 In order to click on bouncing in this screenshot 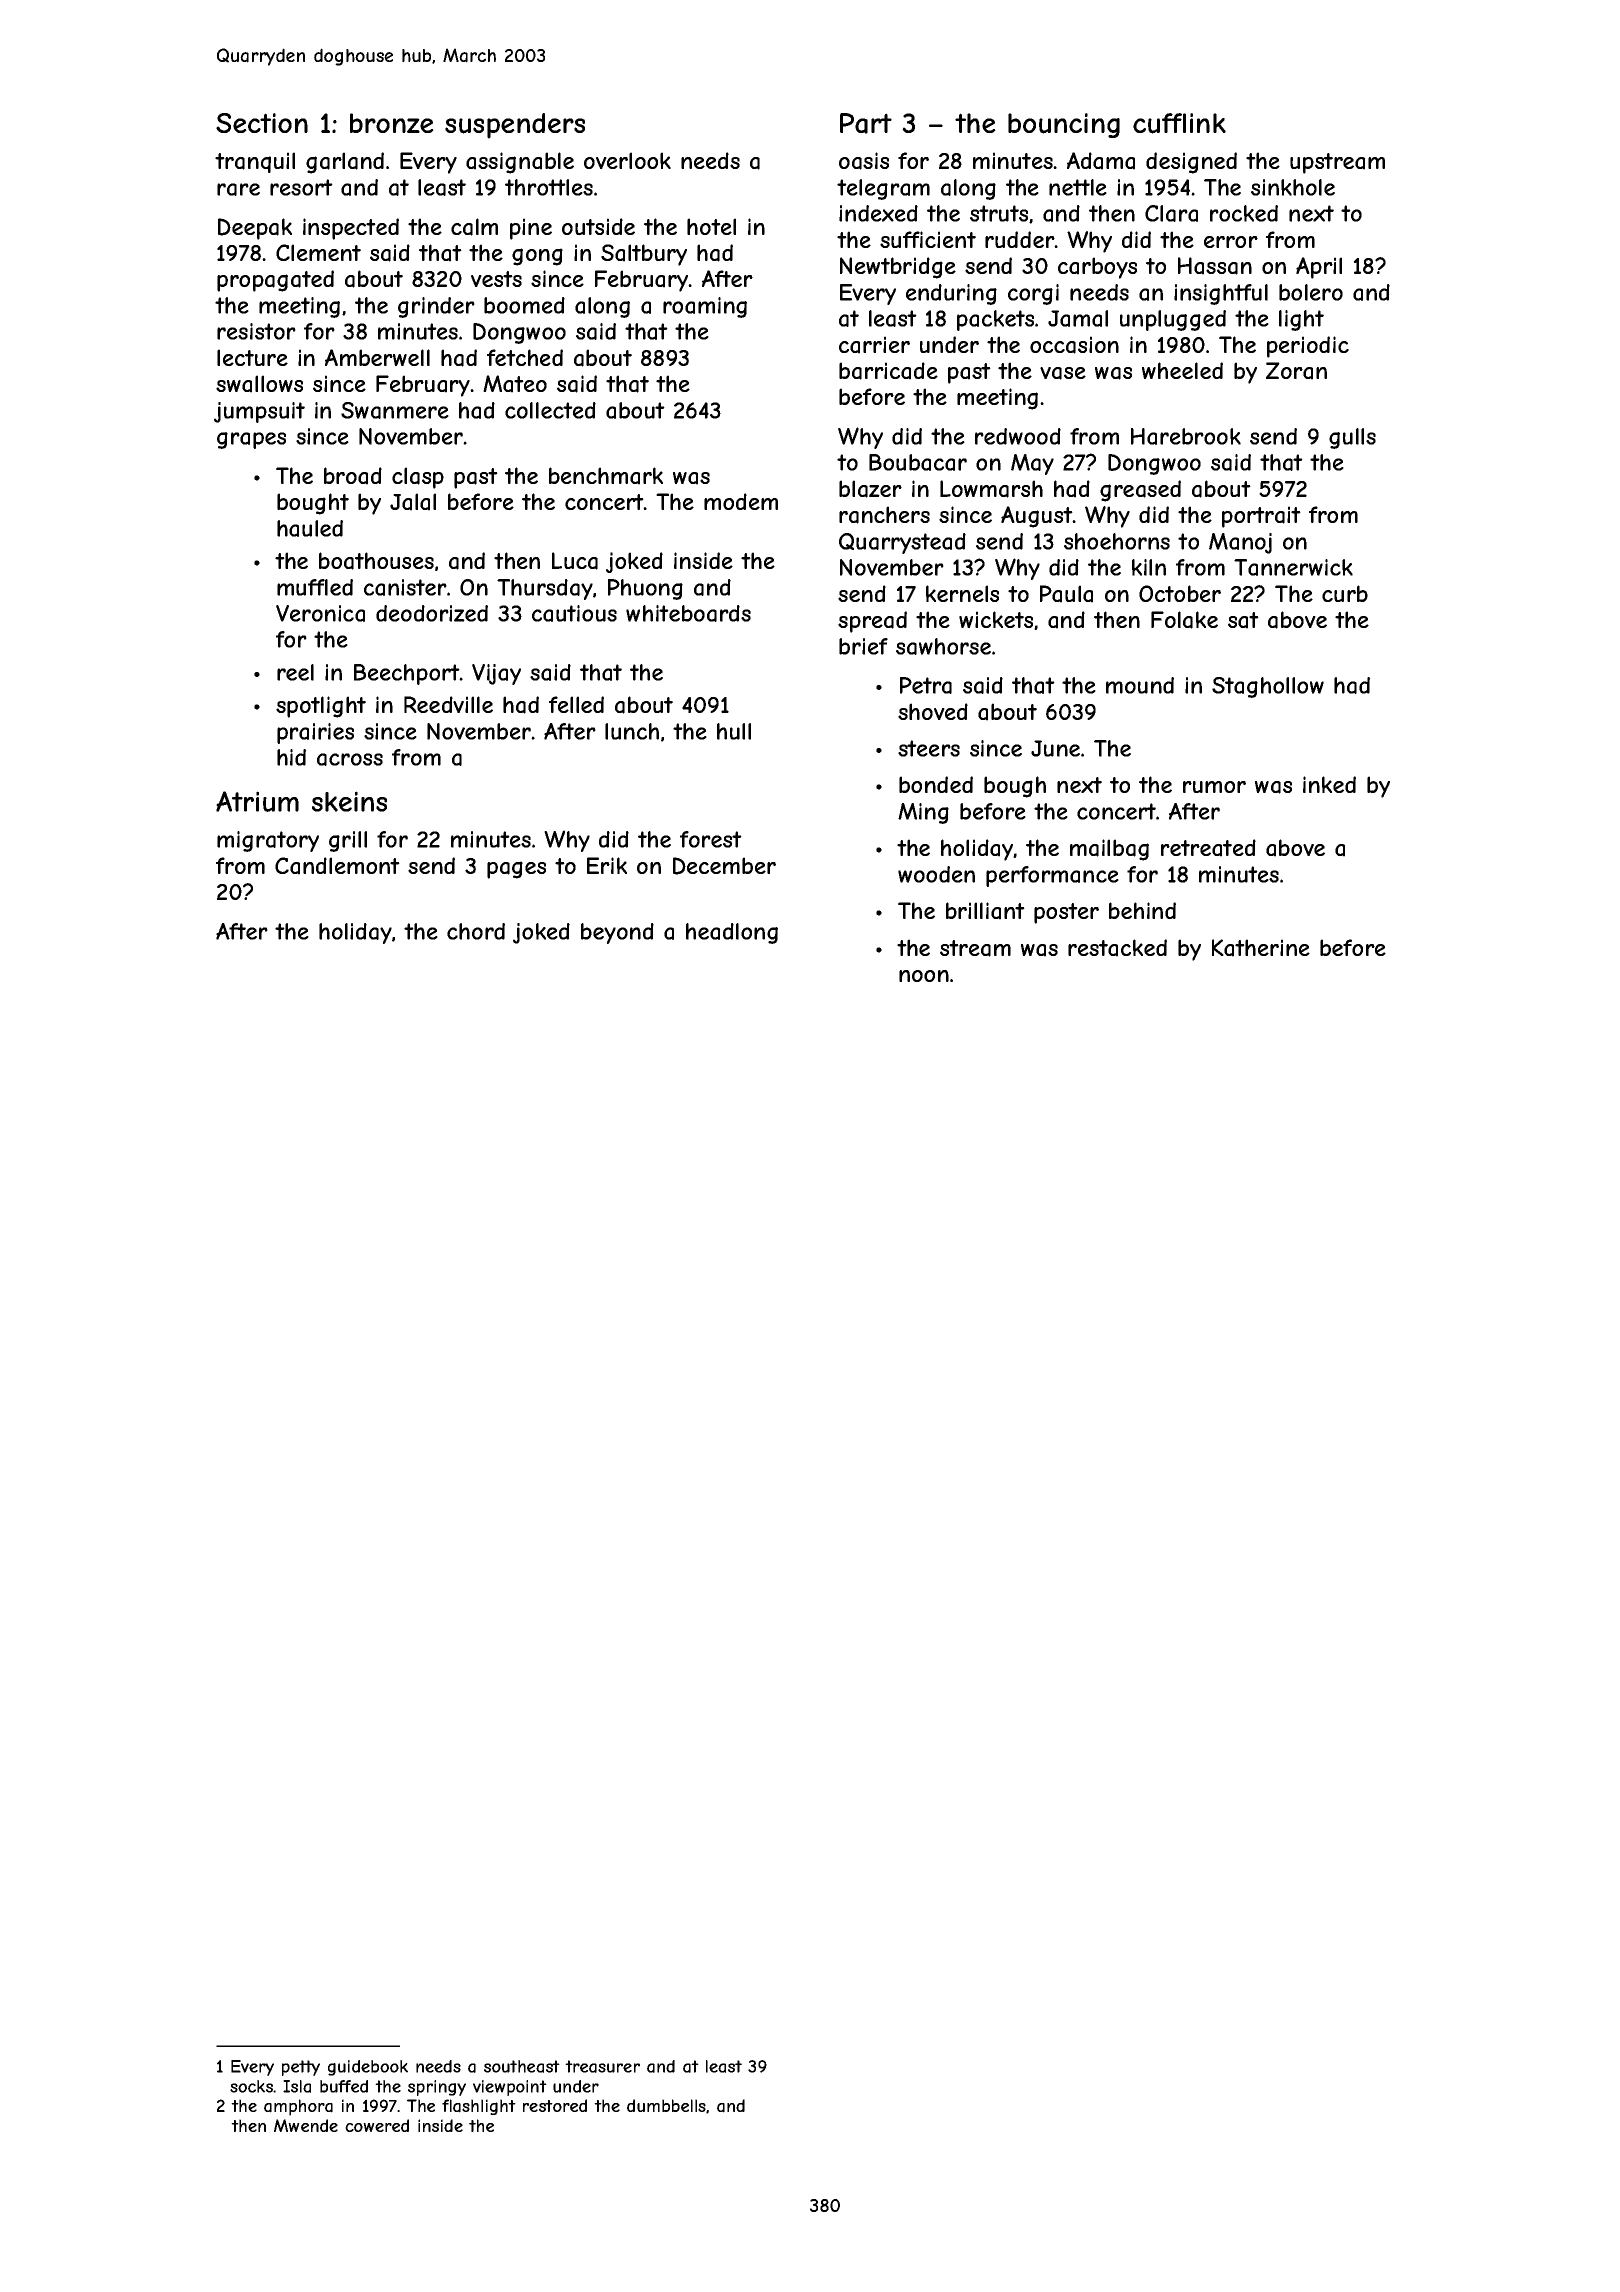, I will do `click(1064, 125)`.
